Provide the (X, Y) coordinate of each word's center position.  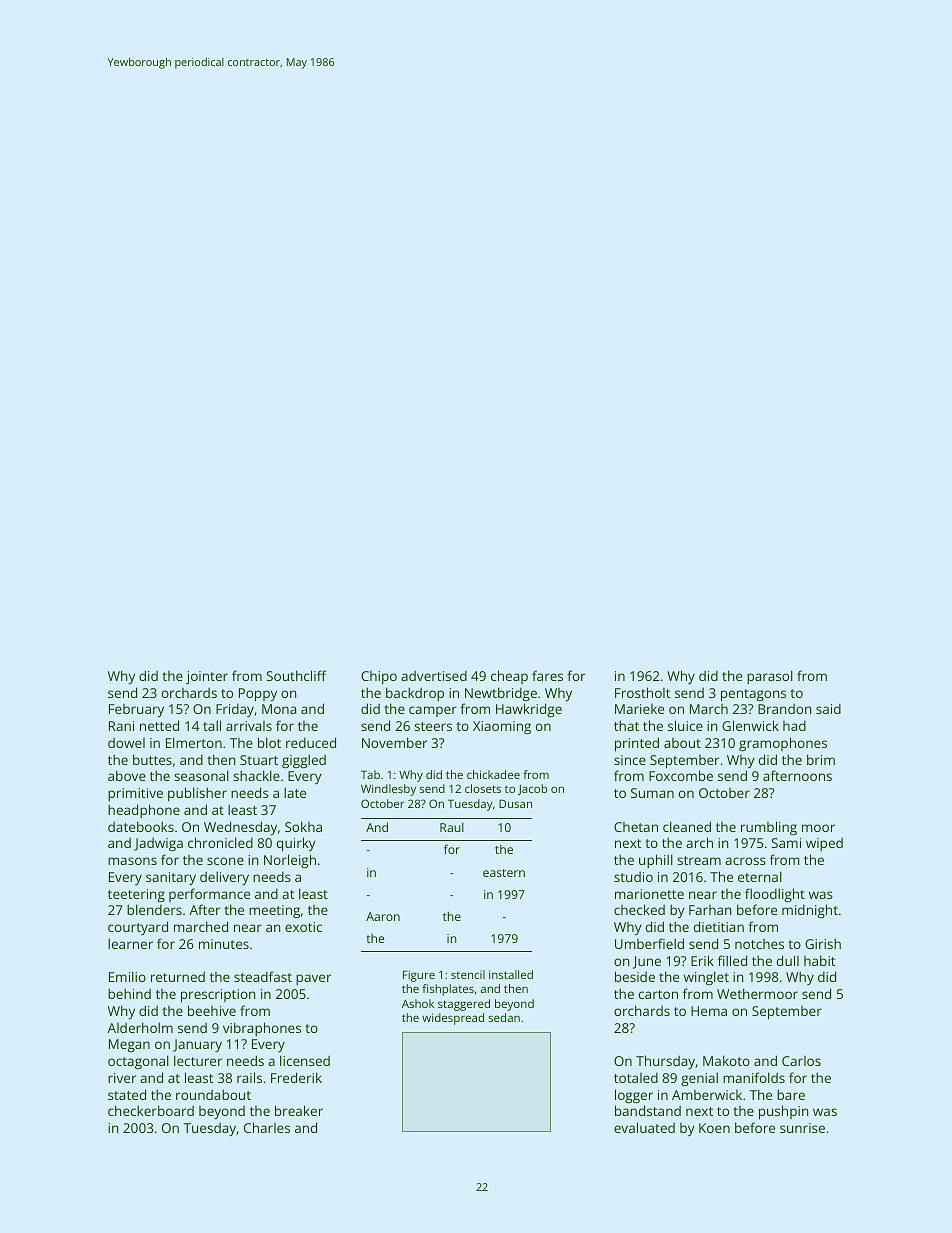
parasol (770, 677)
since (630, 760)
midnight (810, 911)
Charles (267, 1127)
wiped (824, 844)
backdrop (415, 694)
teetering (136, 895)
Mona (279, 709)
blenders (154, 909)
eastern (504, 873)
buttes (152, 759)
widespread (453, 1019)
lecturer (198, 1060)
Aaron (383, 916)
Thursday (665, 1062)
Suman (652, 793)
